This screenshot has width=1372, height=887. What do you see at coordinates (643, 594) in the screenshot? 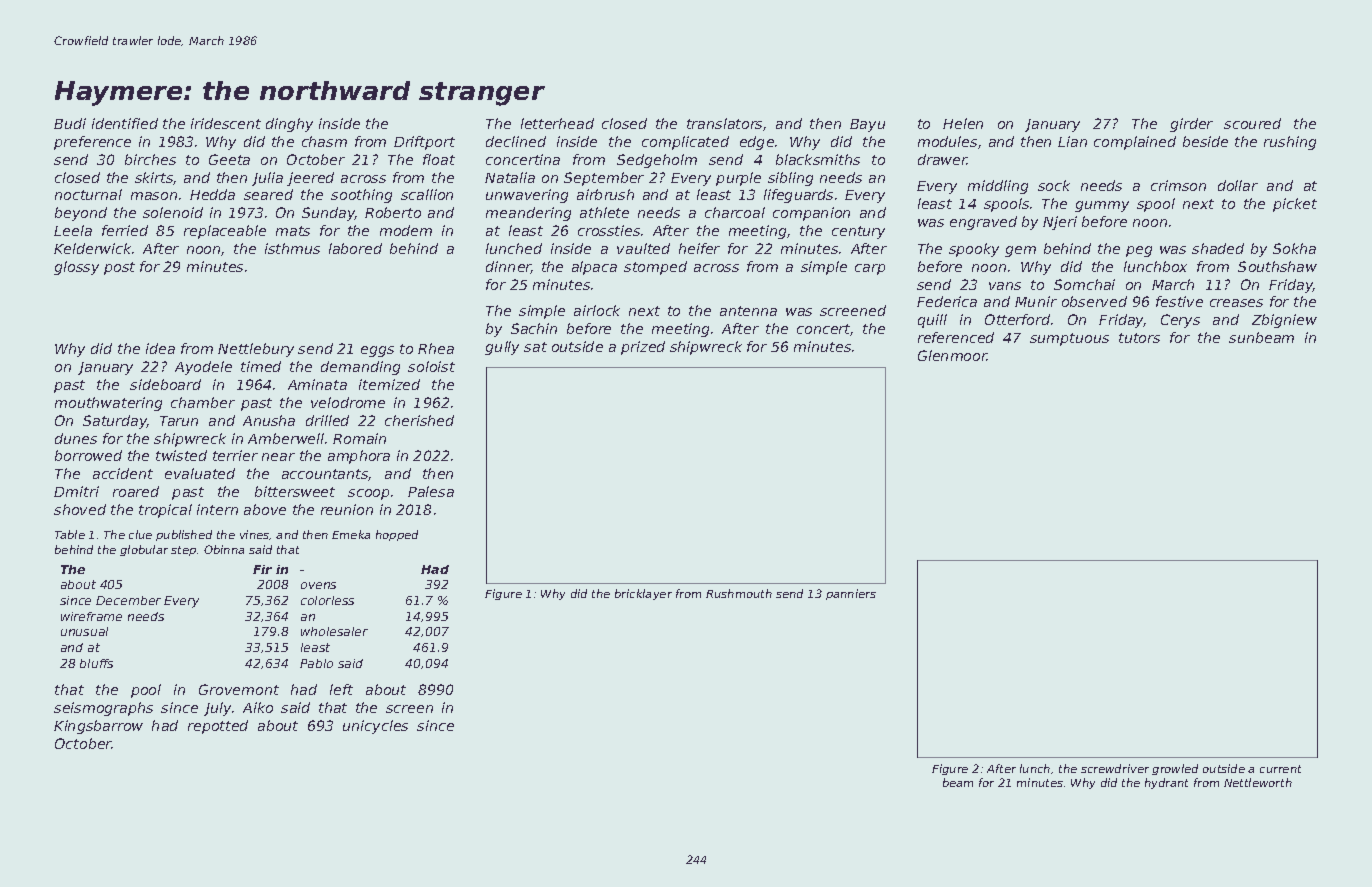
I see `bricklayer` at bounding box center [643, 594].
